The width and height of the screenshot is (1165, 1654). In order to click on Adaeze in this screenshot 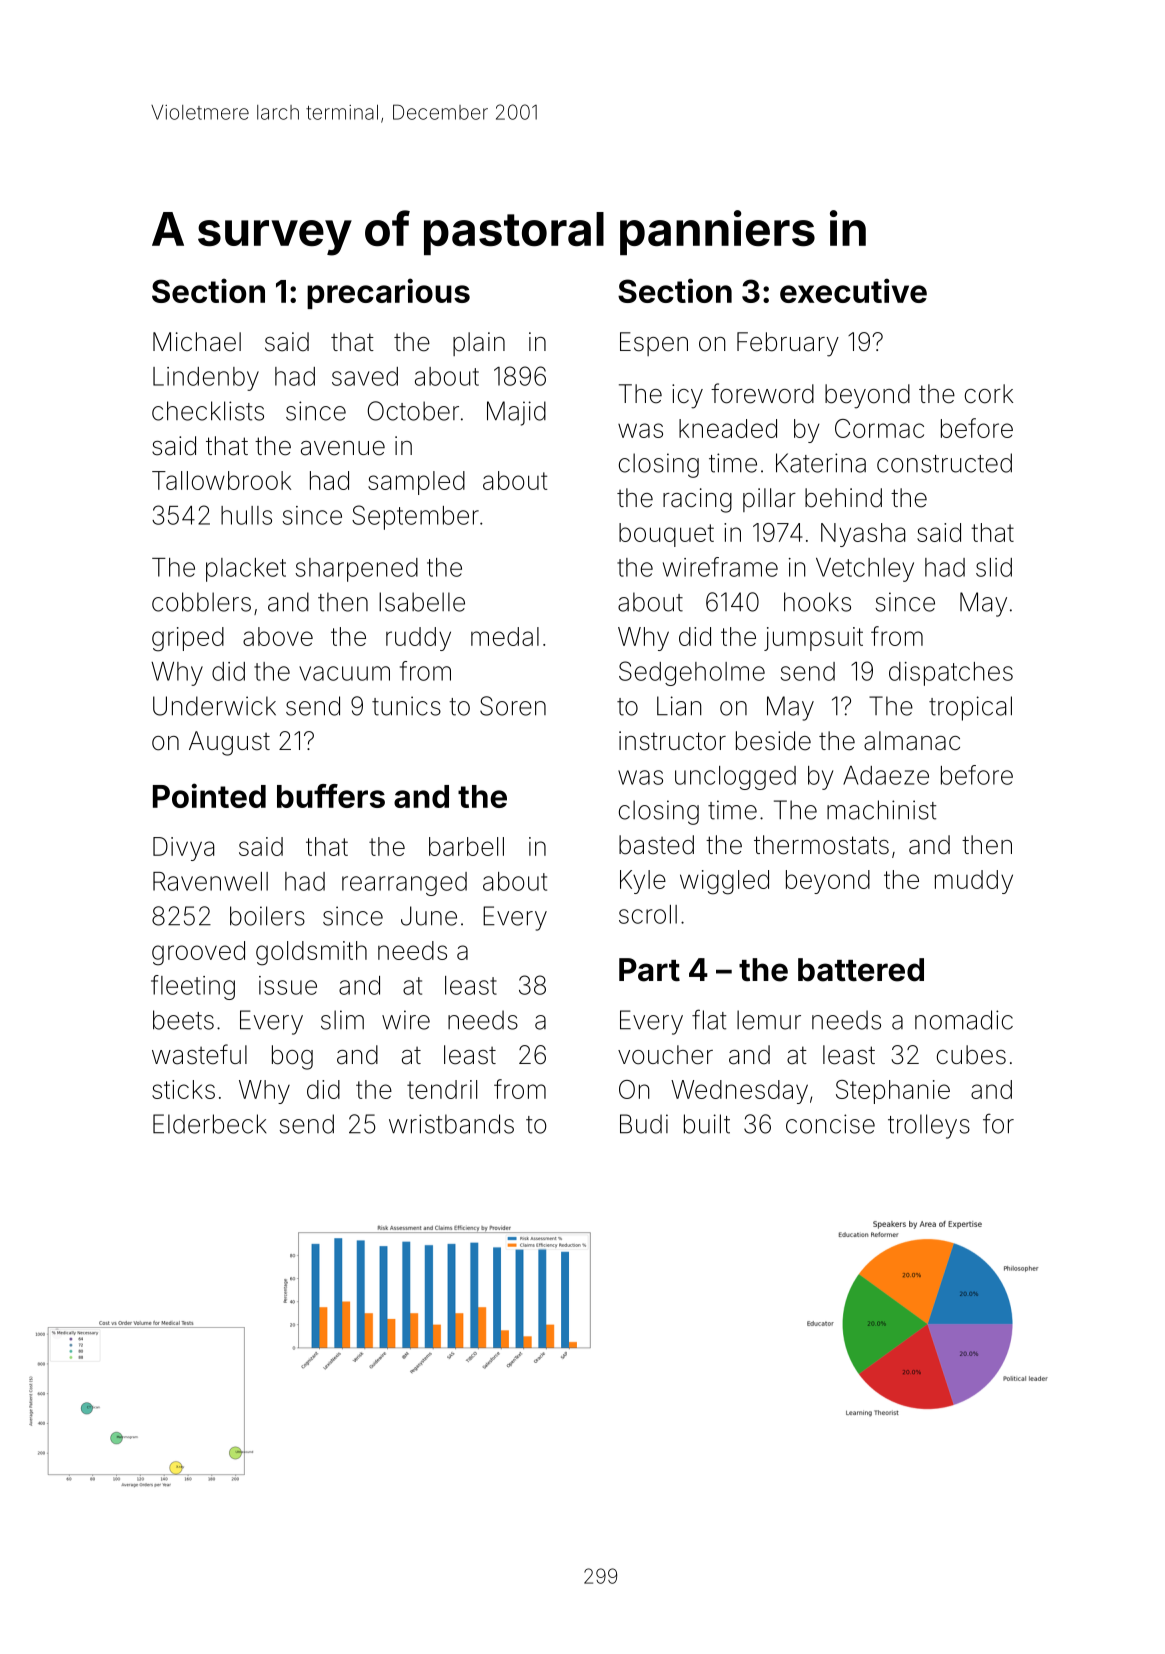, I will do `click(886, 775)`.
